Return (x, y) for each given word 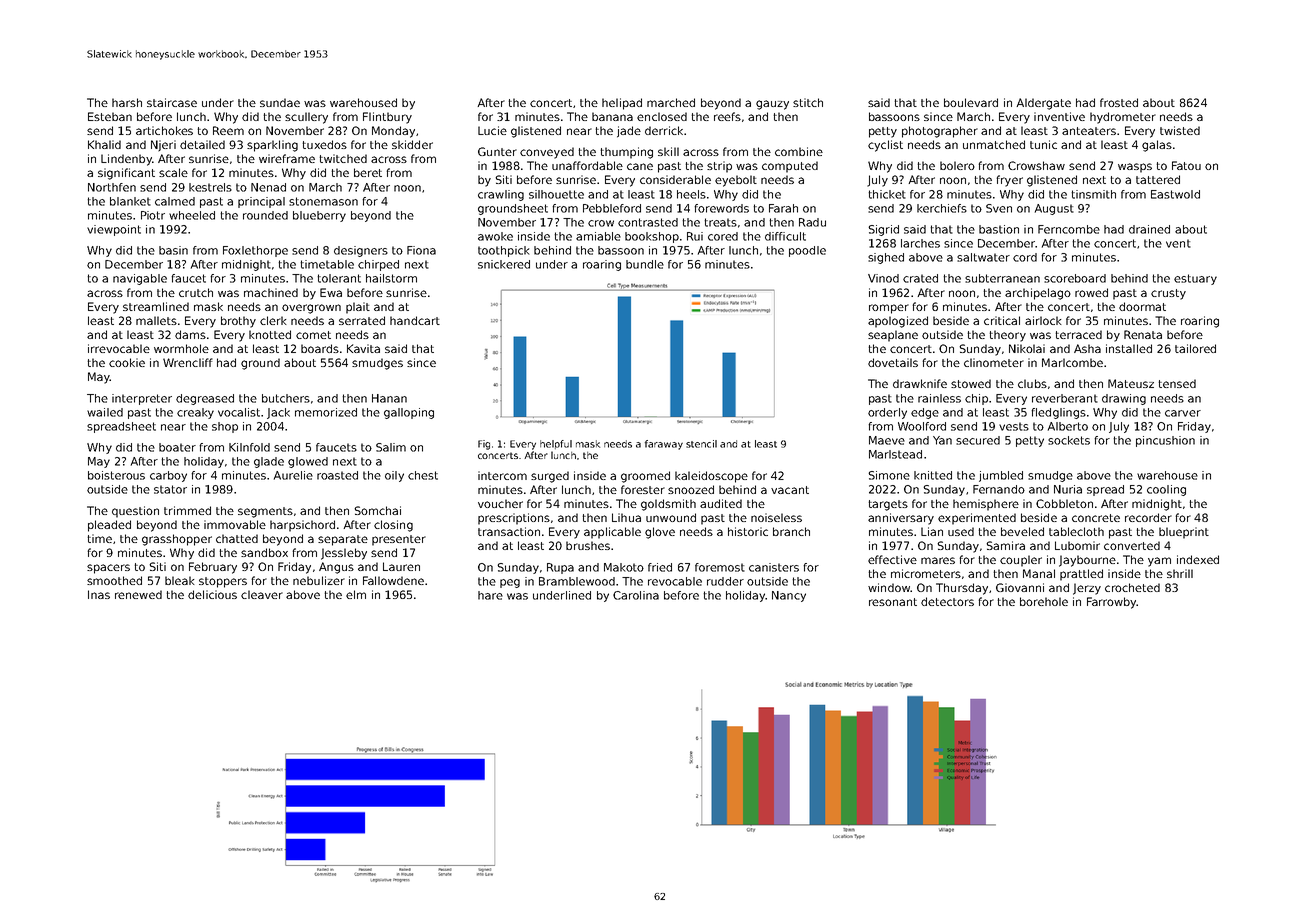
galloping (409, 413)
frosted (1119, 102)
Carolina (636, 595)
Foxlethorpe (255, 251)
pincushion (1165, 441)
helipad (622, 104)
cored (723, 236)
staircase (172, 102)
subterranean (1002, 278)
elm (356, 594)
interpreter (142, 399)
